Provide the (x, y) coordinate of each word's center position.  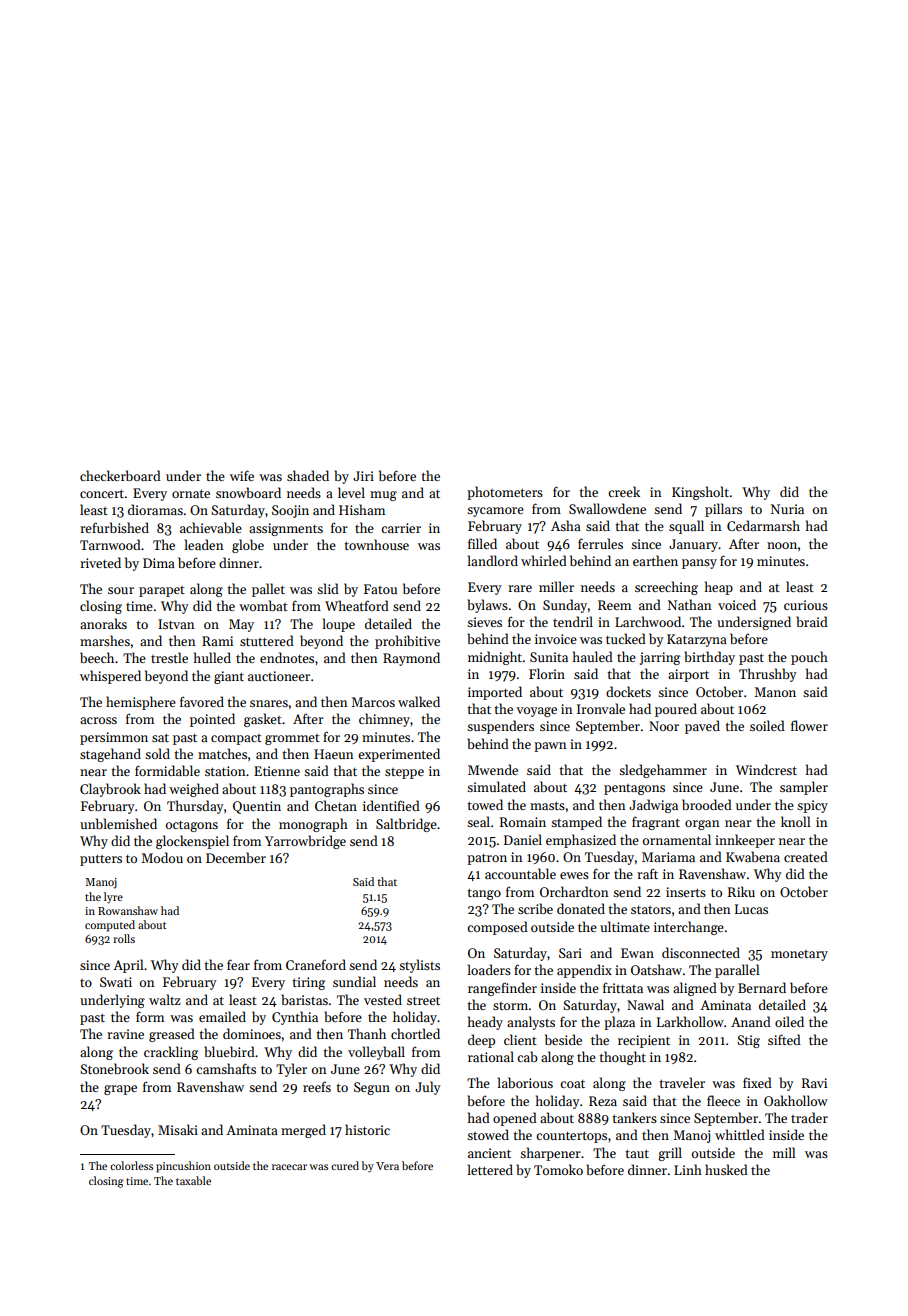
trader (809, 1117)
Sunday (565, 606)
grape (120, 1090)
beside (563, 1039)
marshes (105, 640)
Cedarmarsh (763, 525)
